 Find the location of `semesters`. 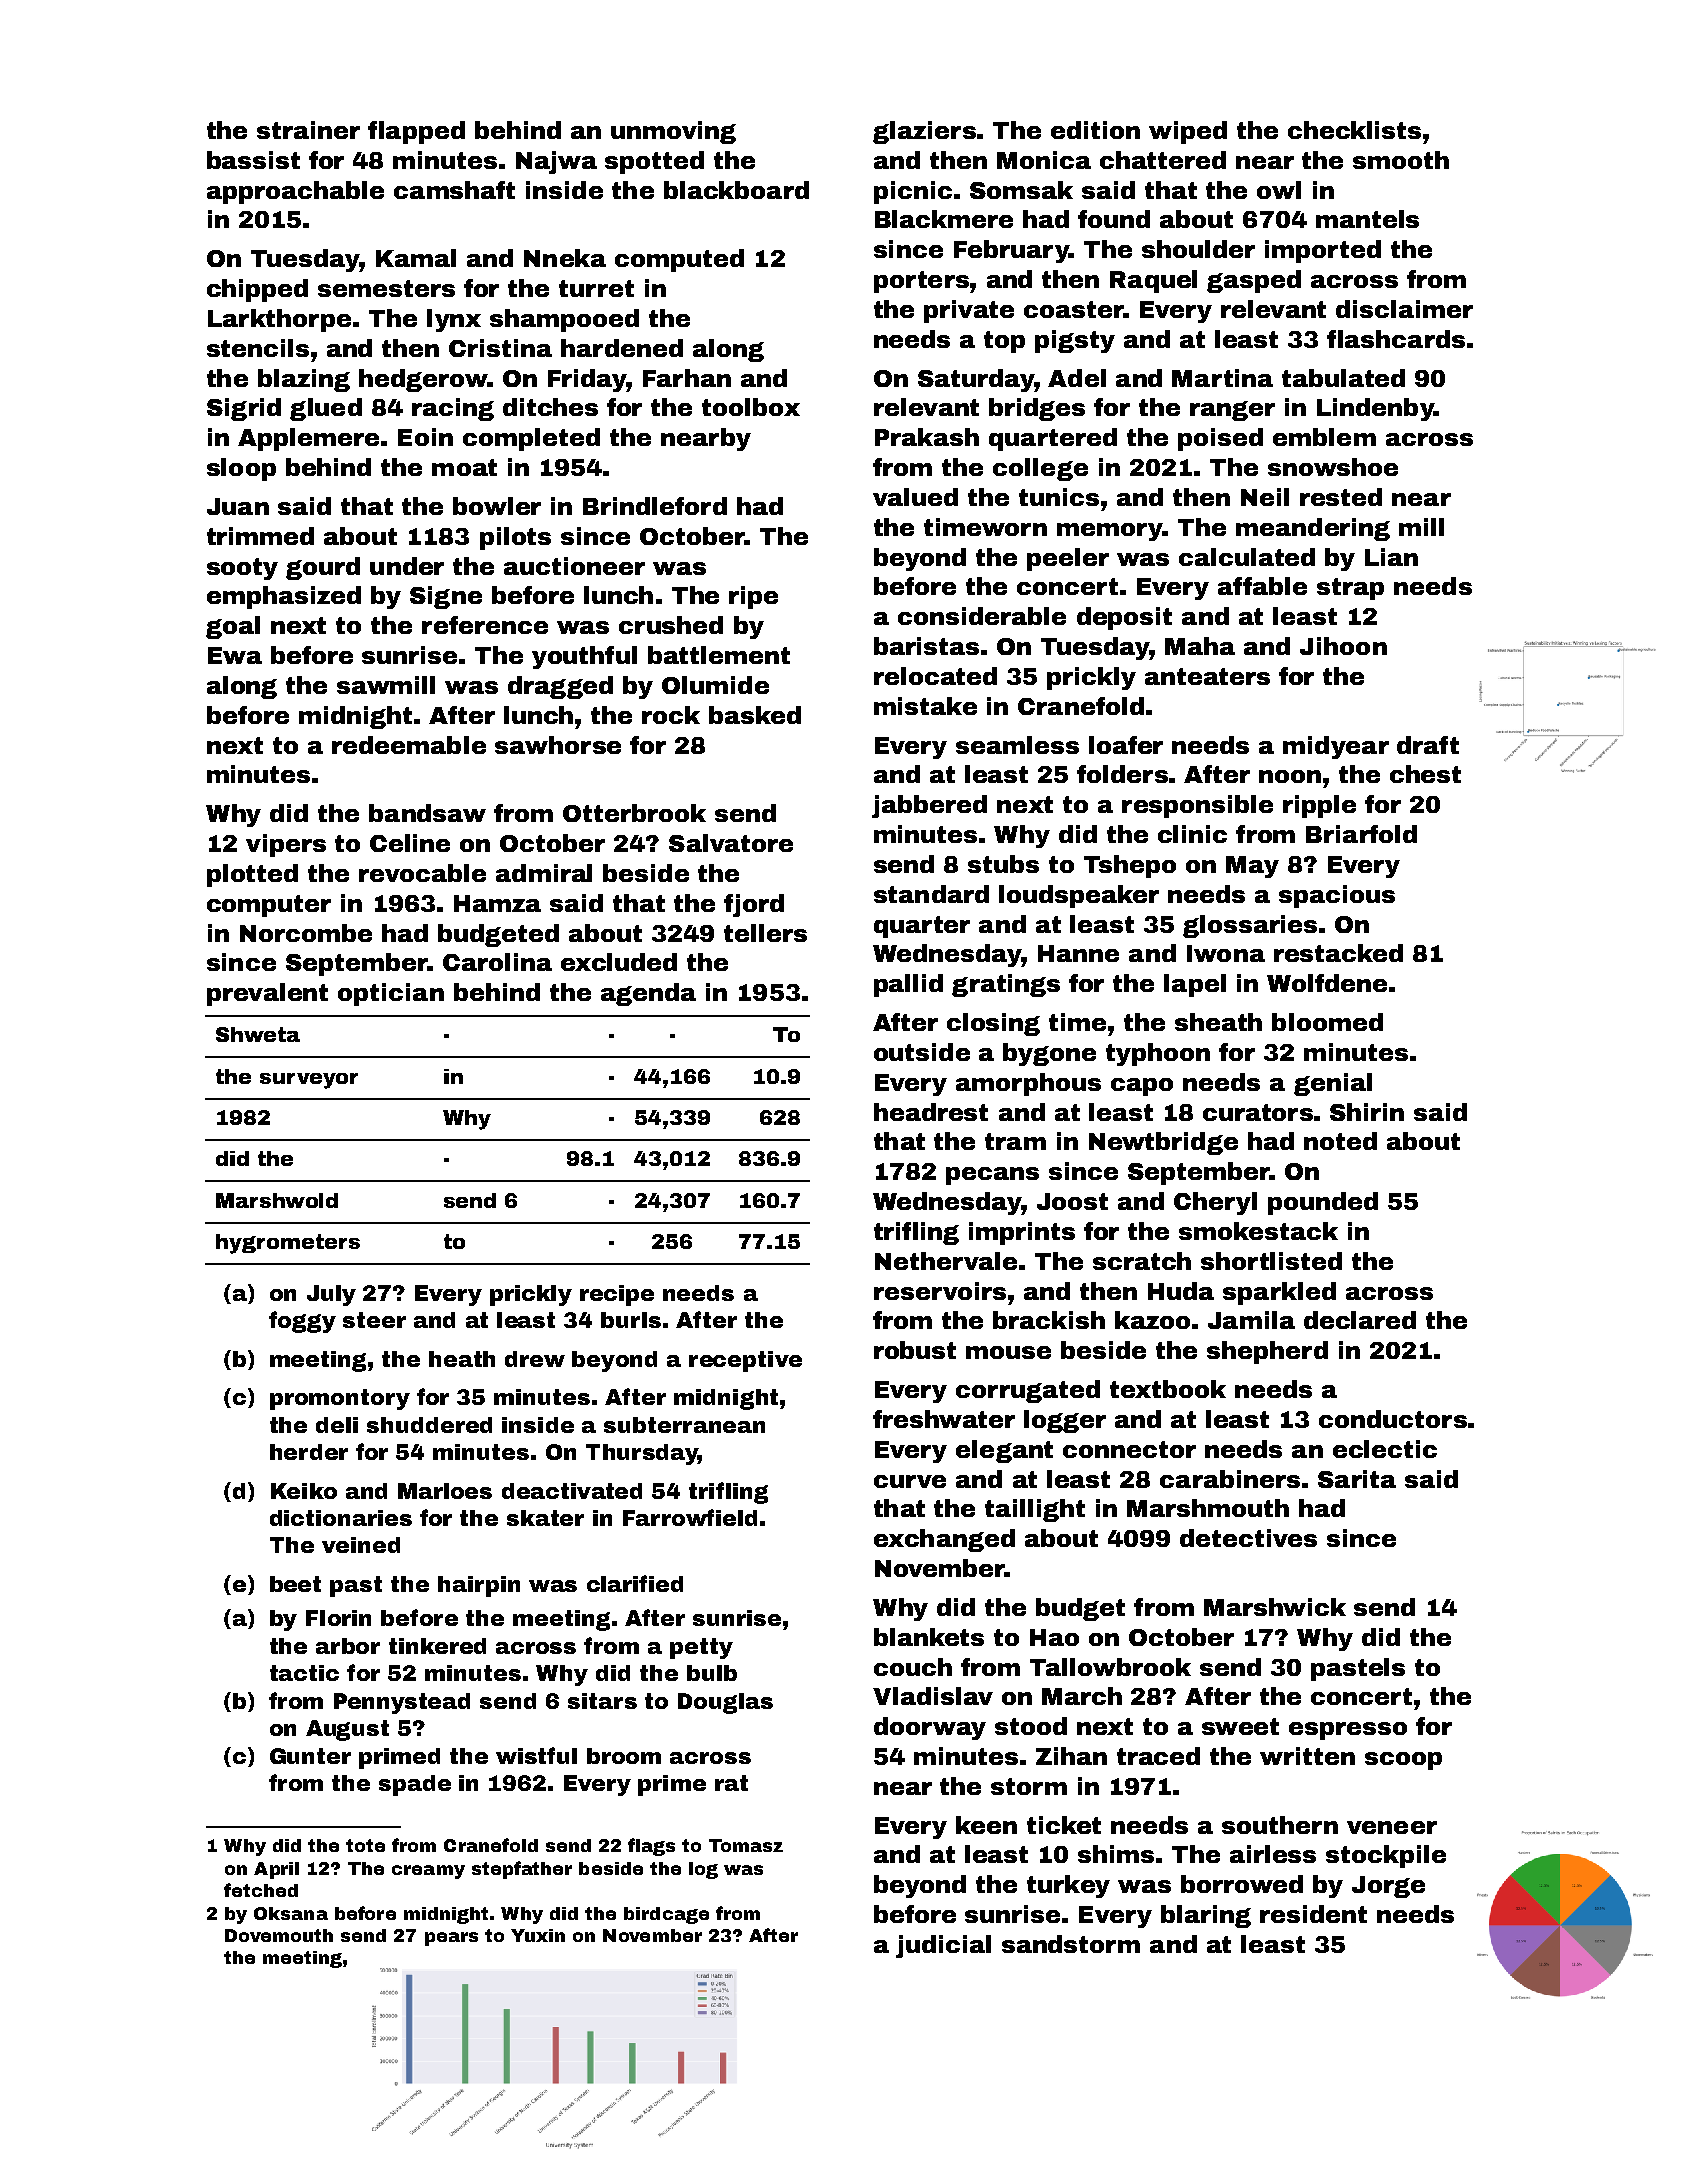

semesters is located at coordinates (386, 288).
